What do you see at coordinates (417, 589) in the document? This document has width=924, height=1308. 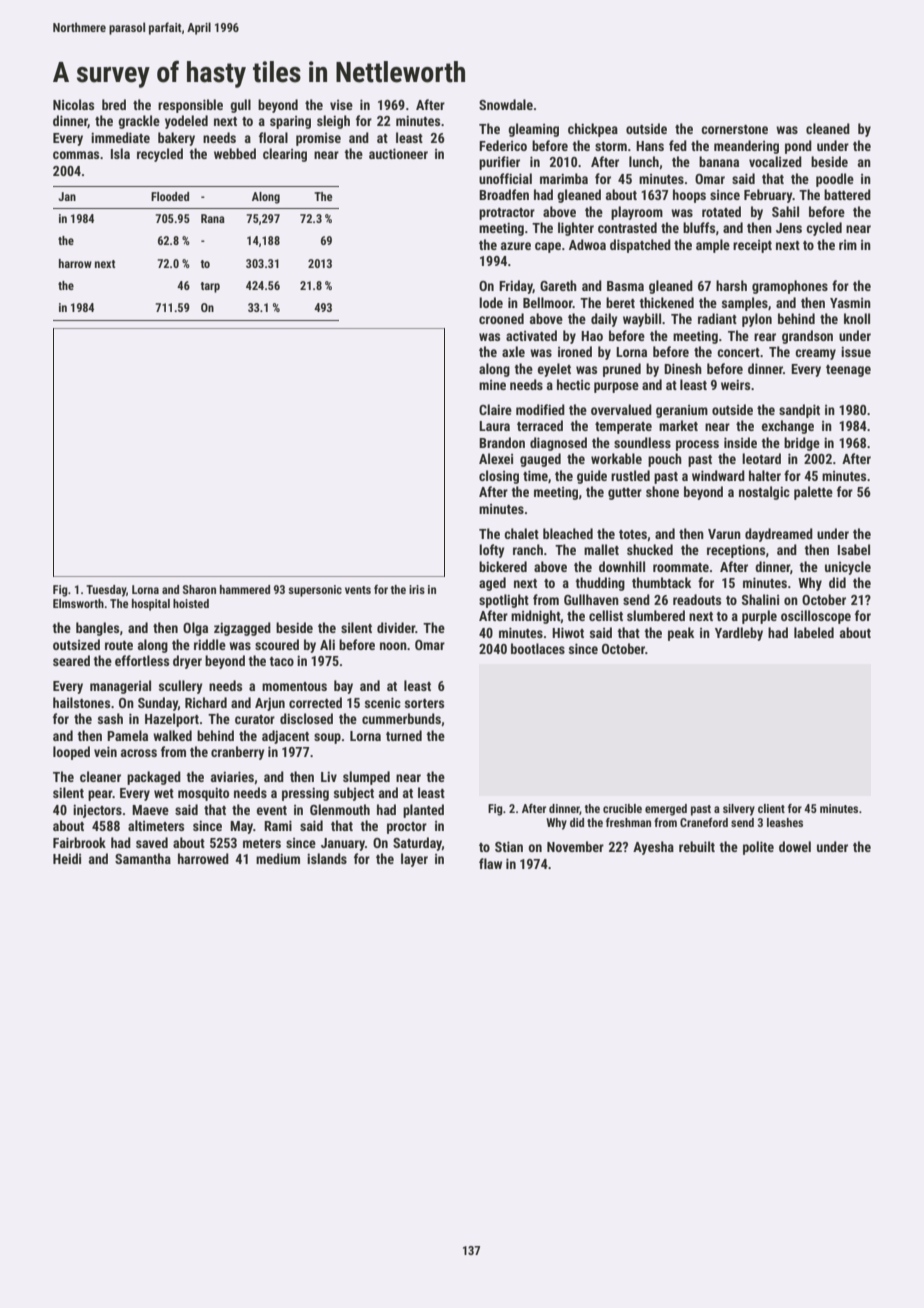 I see `iris` at bounding box center [417, 589].
